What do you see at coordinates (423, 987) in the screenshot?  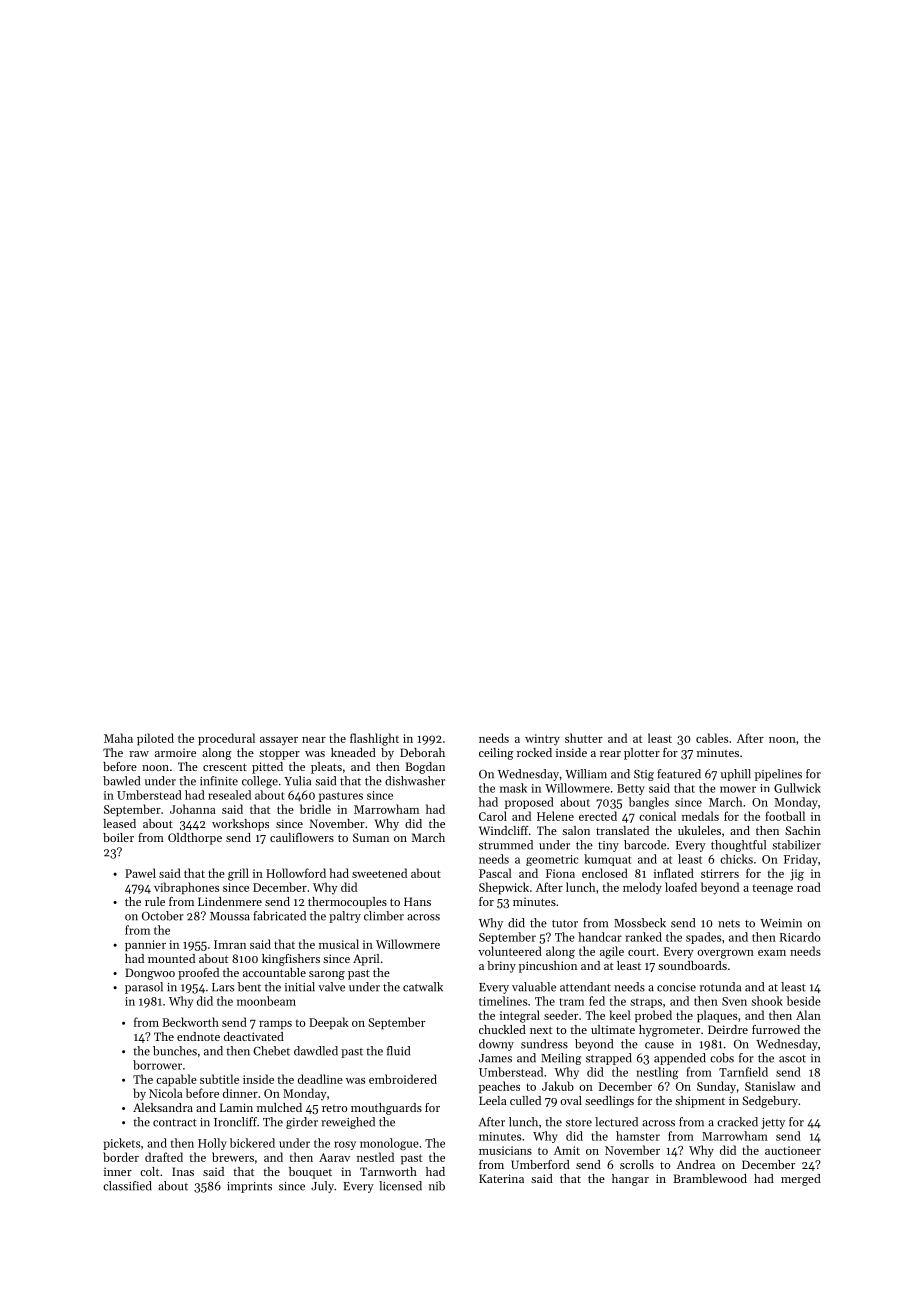 I see `catwalk` at bounding box center [423, 987].
